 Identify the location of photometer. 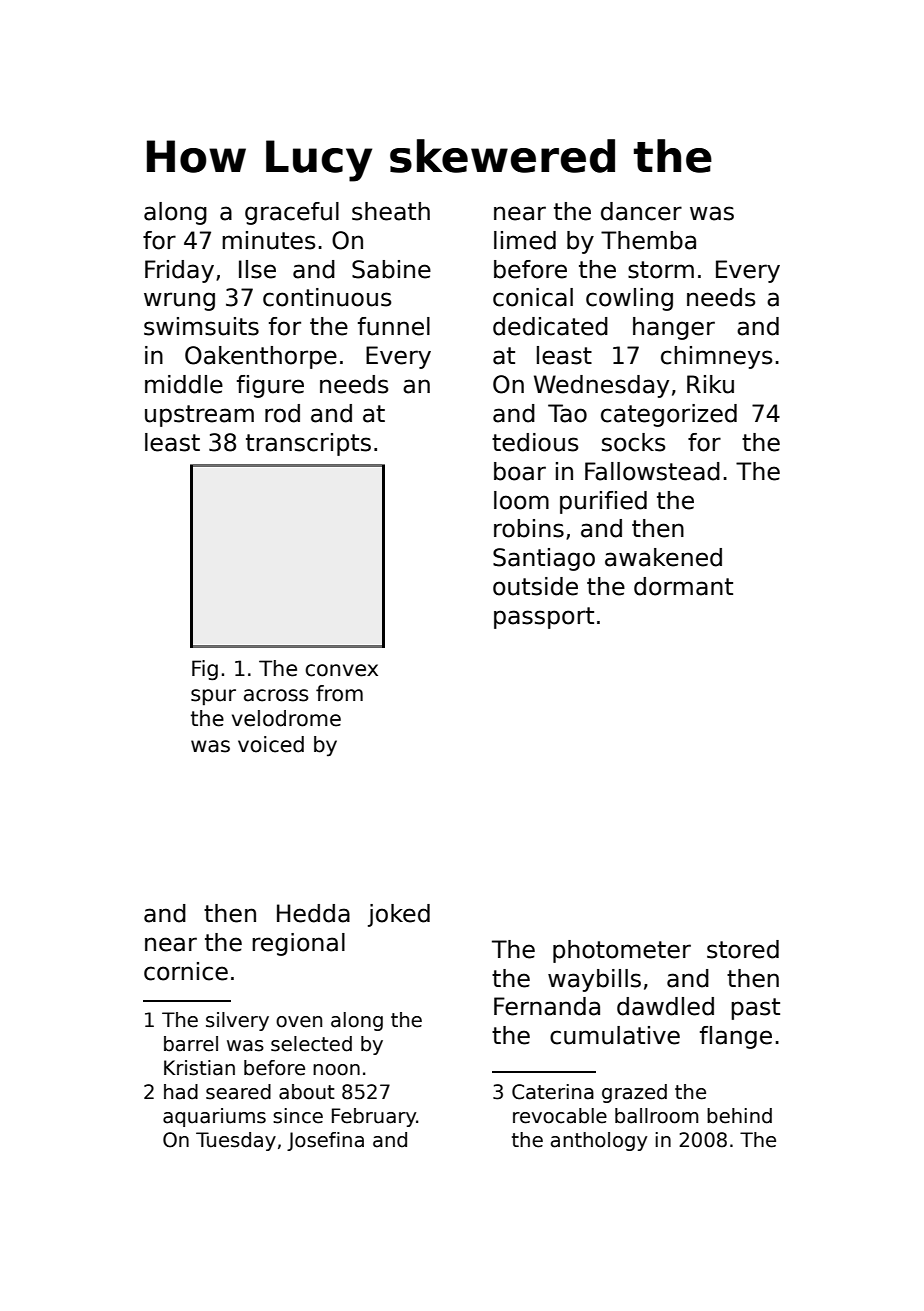
(622, 951).
